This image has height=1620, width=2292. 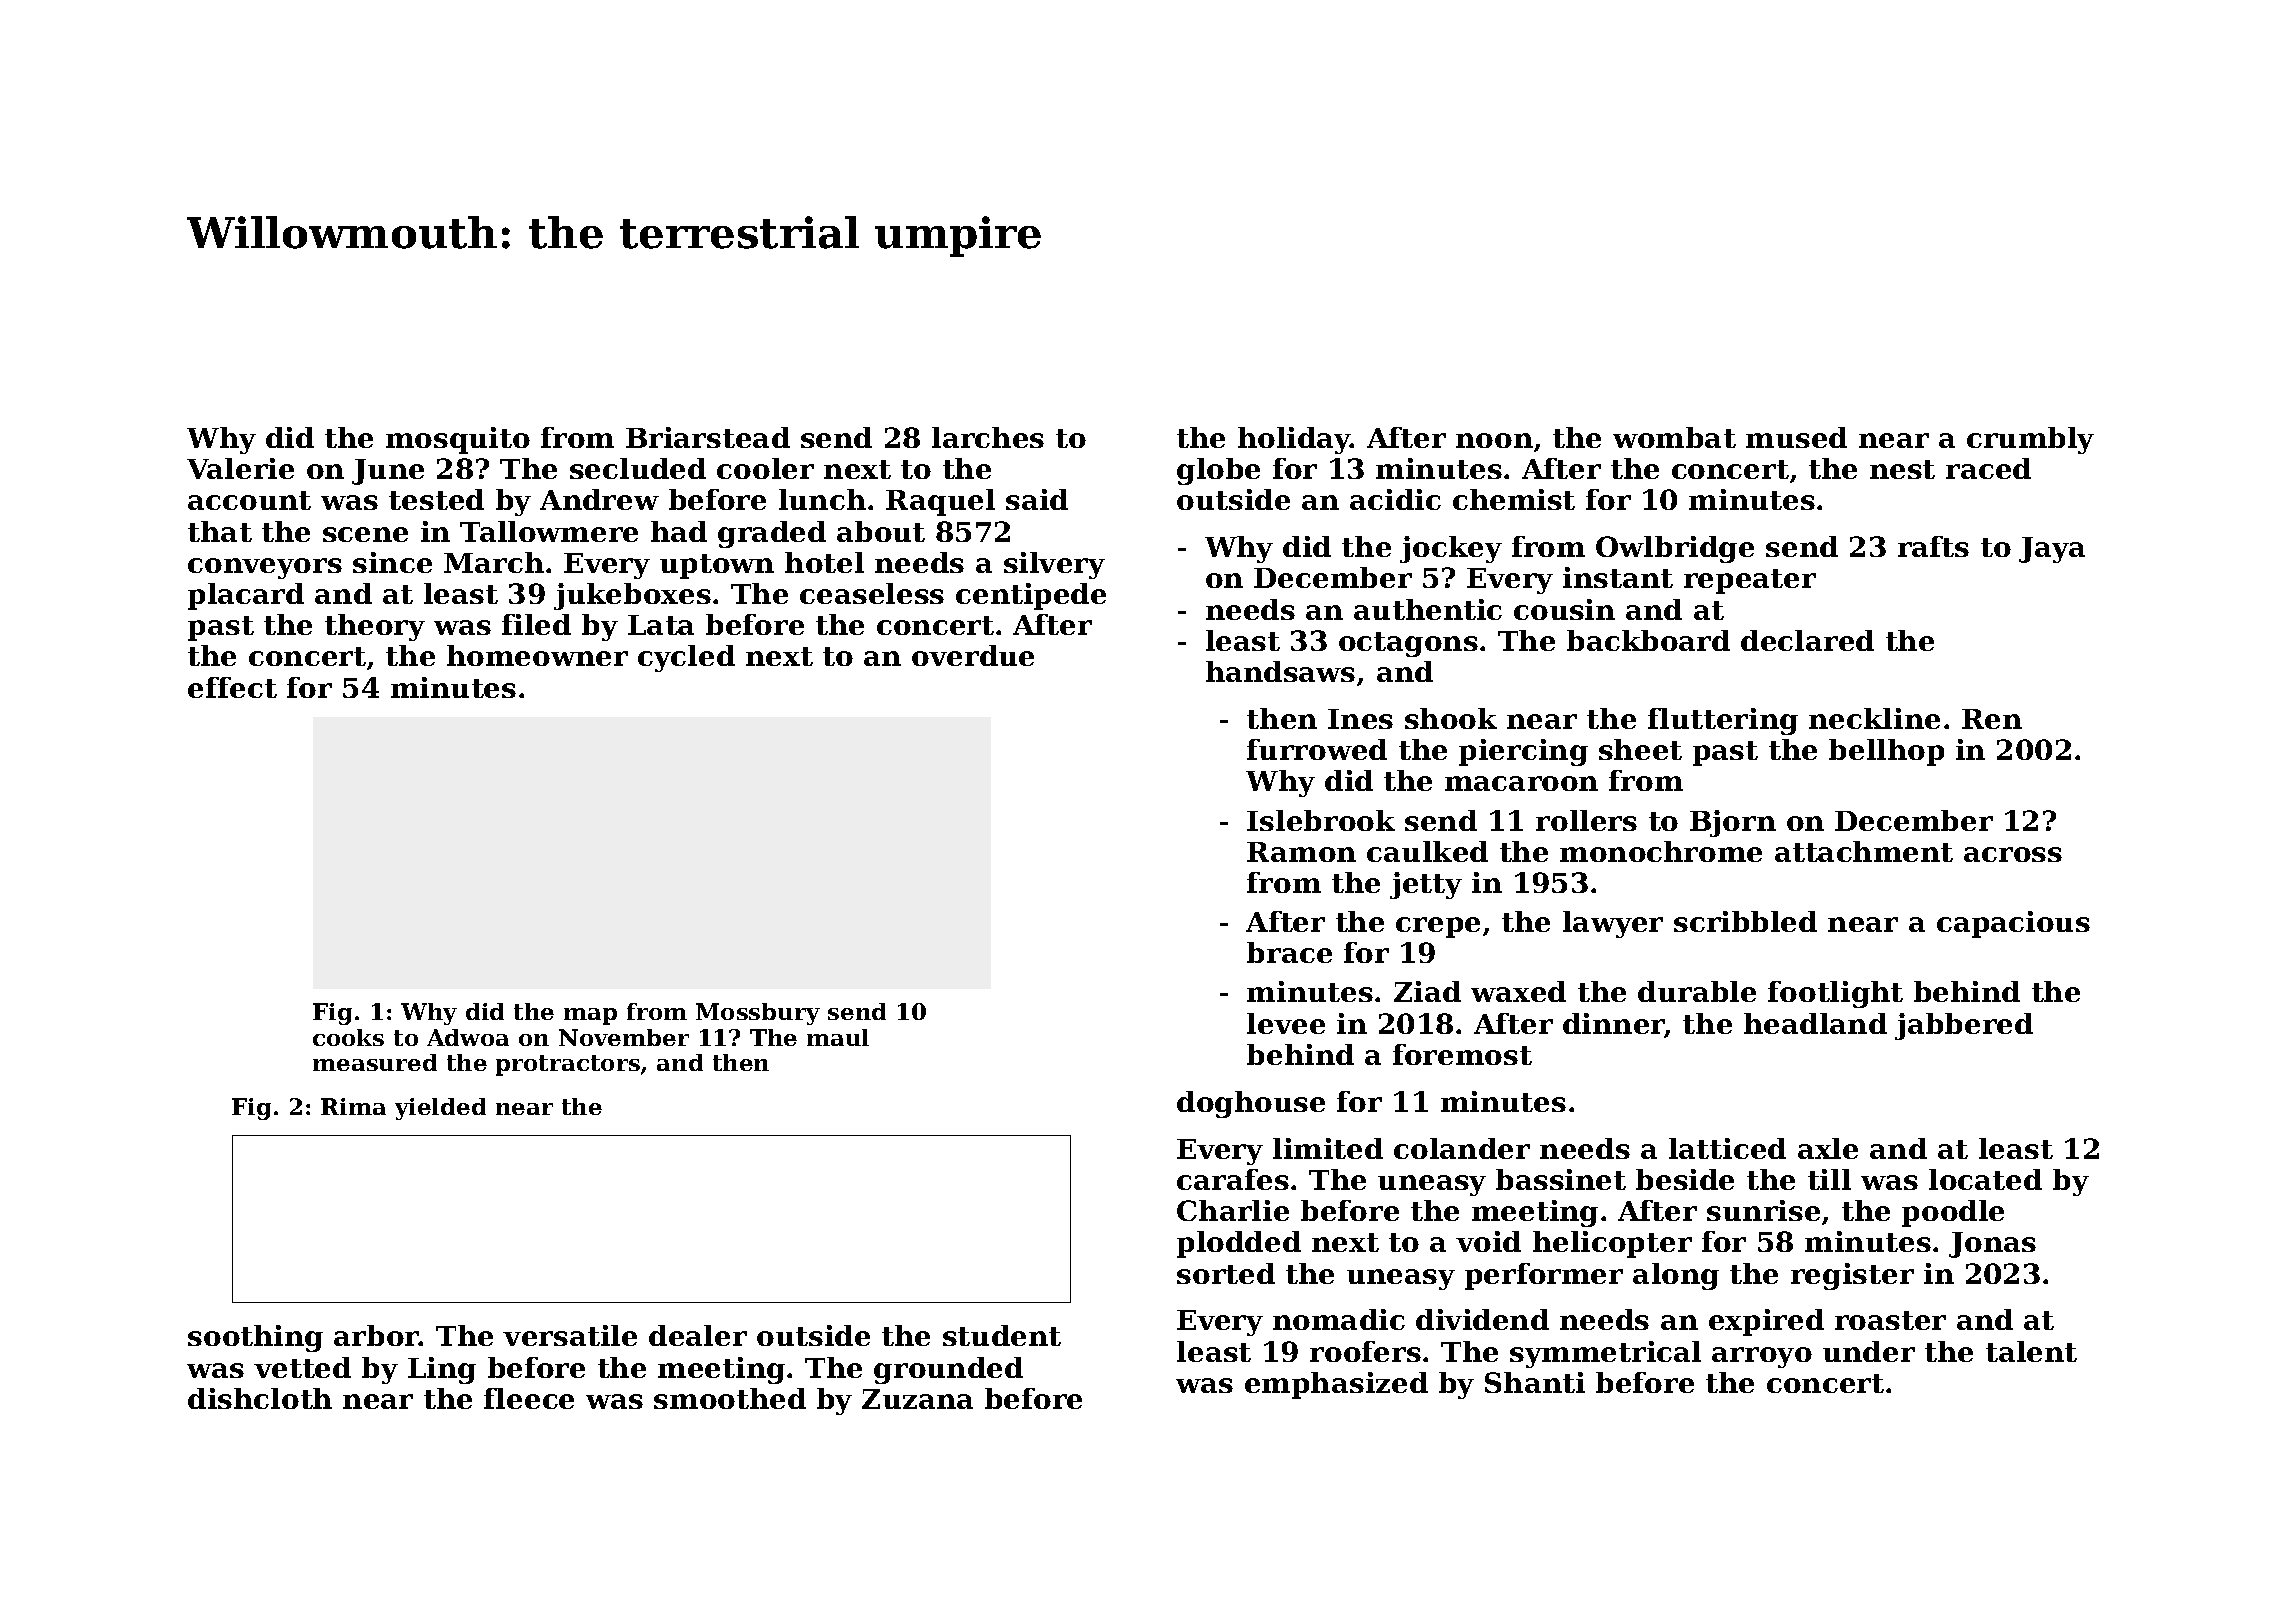 What do you see at coordinates (1964, 1026) in the image?
I see `jabbered` at bounding box center [1964, 1026].
